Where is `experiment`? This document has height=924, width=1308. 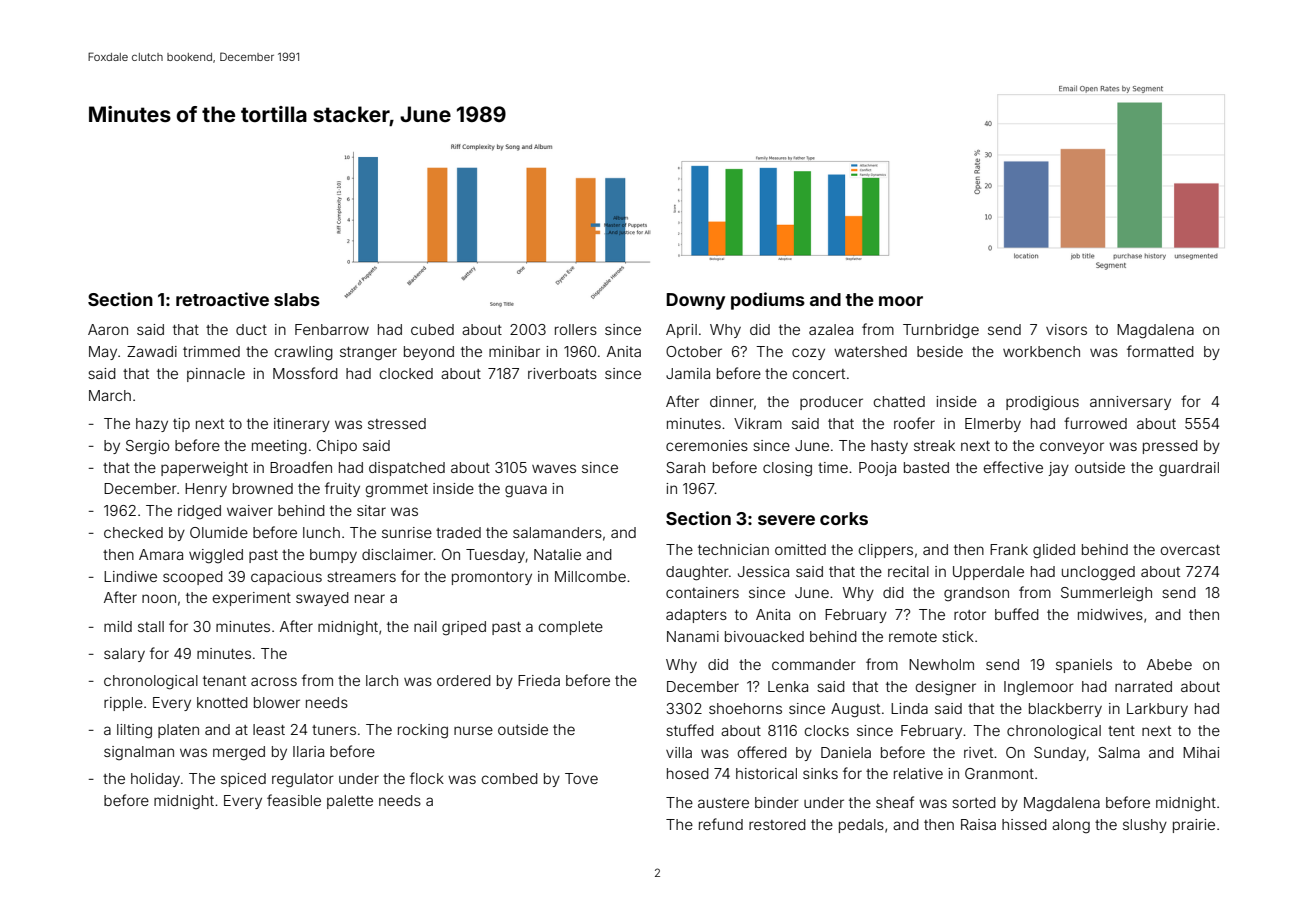 experiment is located at coordinates (252, 599).
